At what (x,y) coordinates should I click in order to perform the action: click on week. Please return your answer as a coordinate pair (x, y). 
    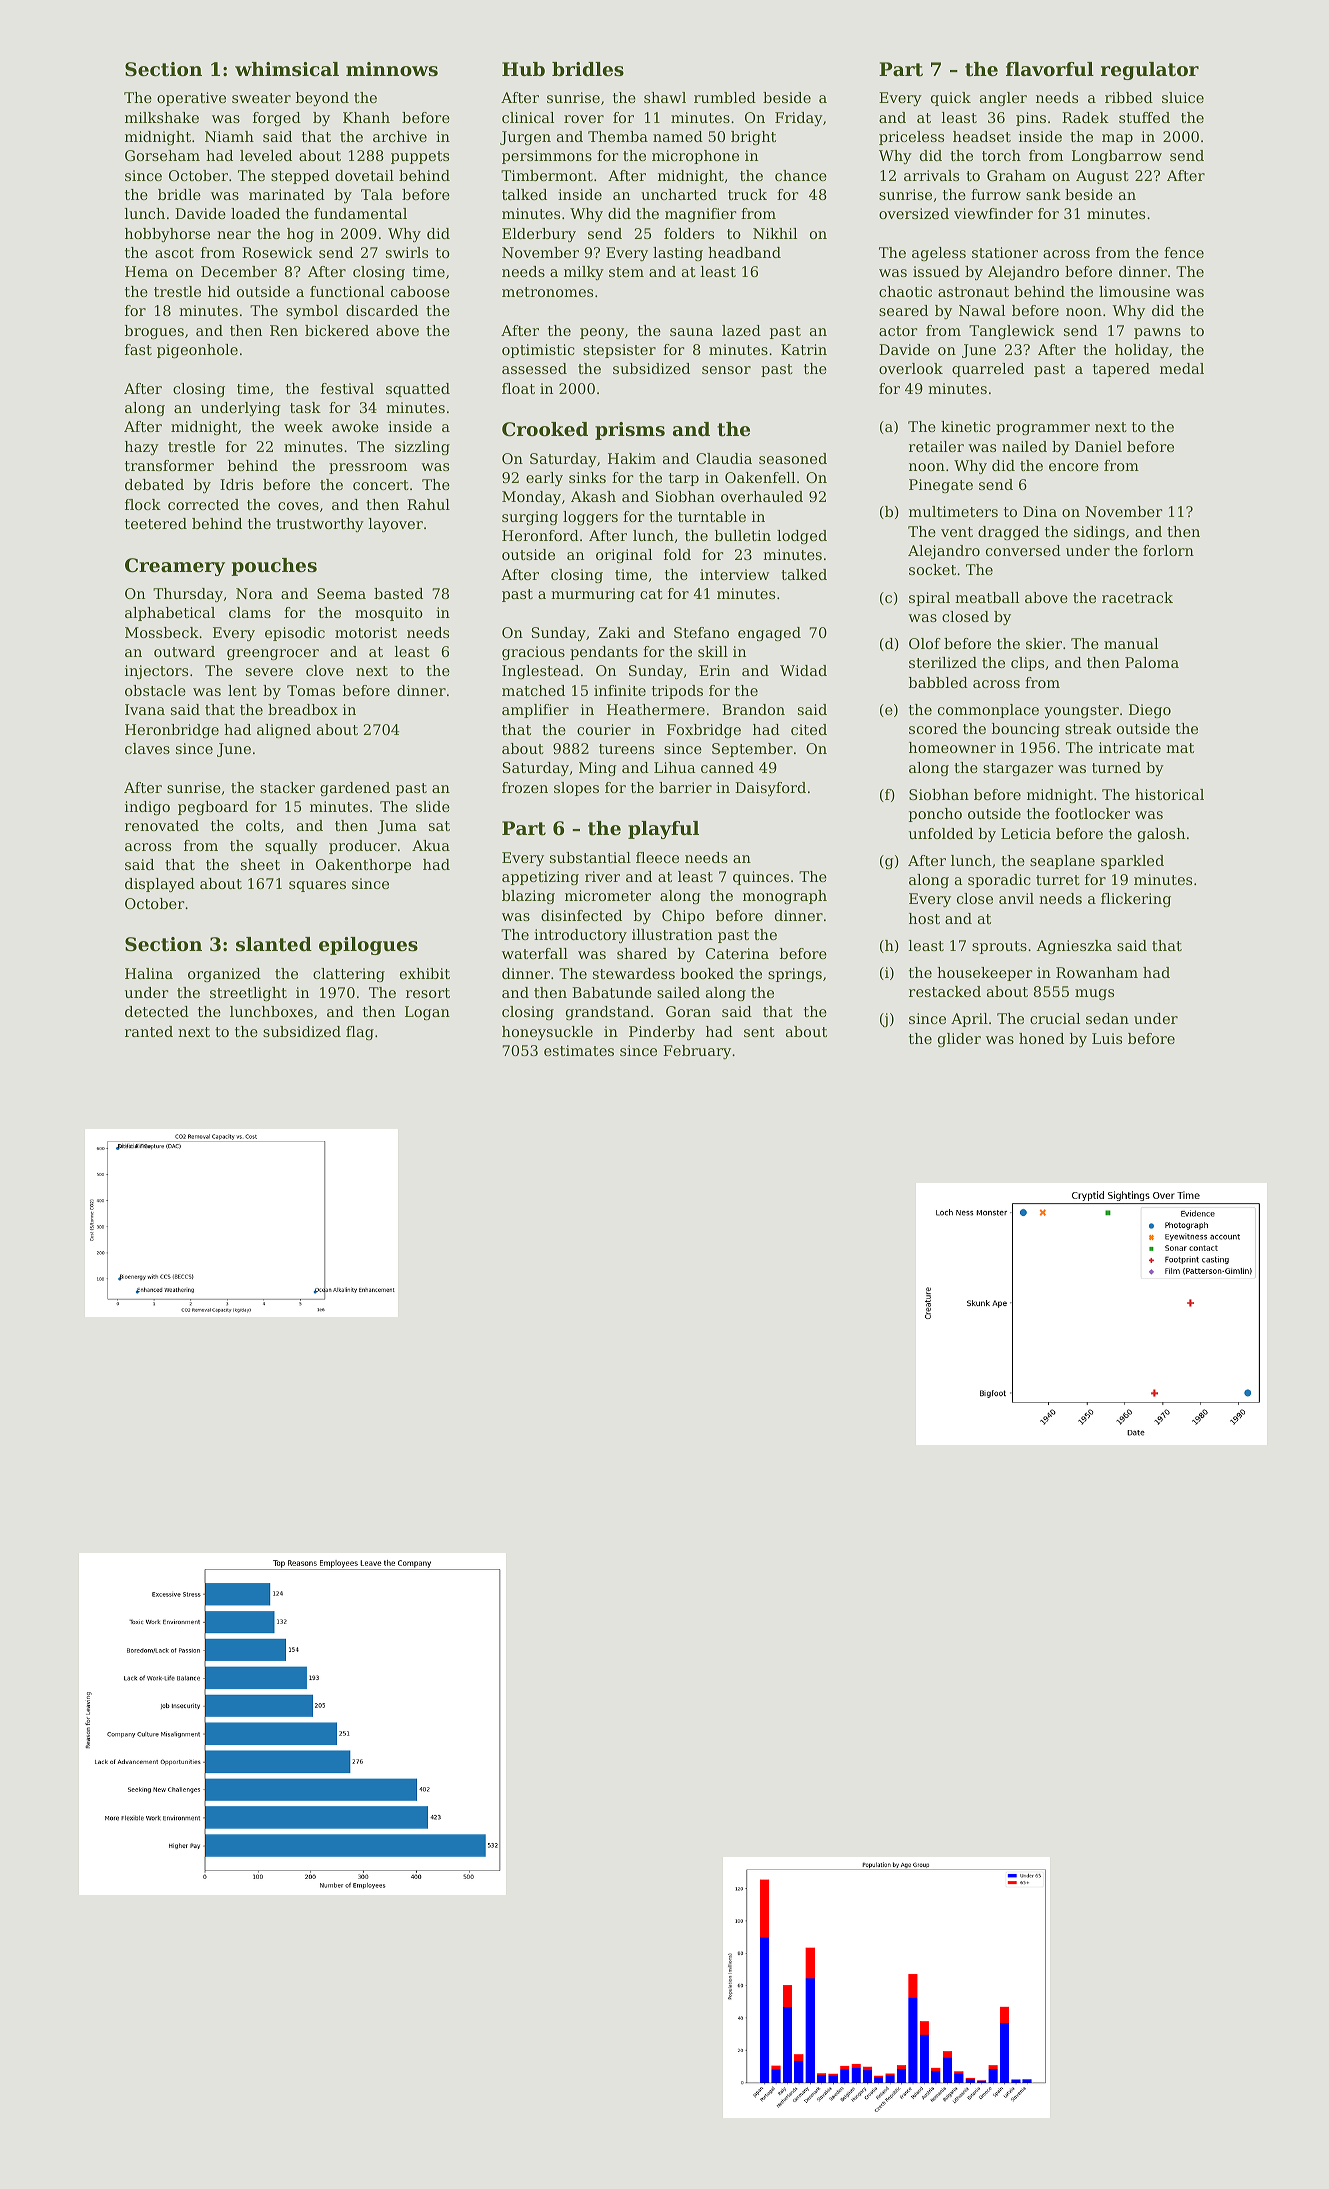
    Looking at the image, I should click on (303, 426).
